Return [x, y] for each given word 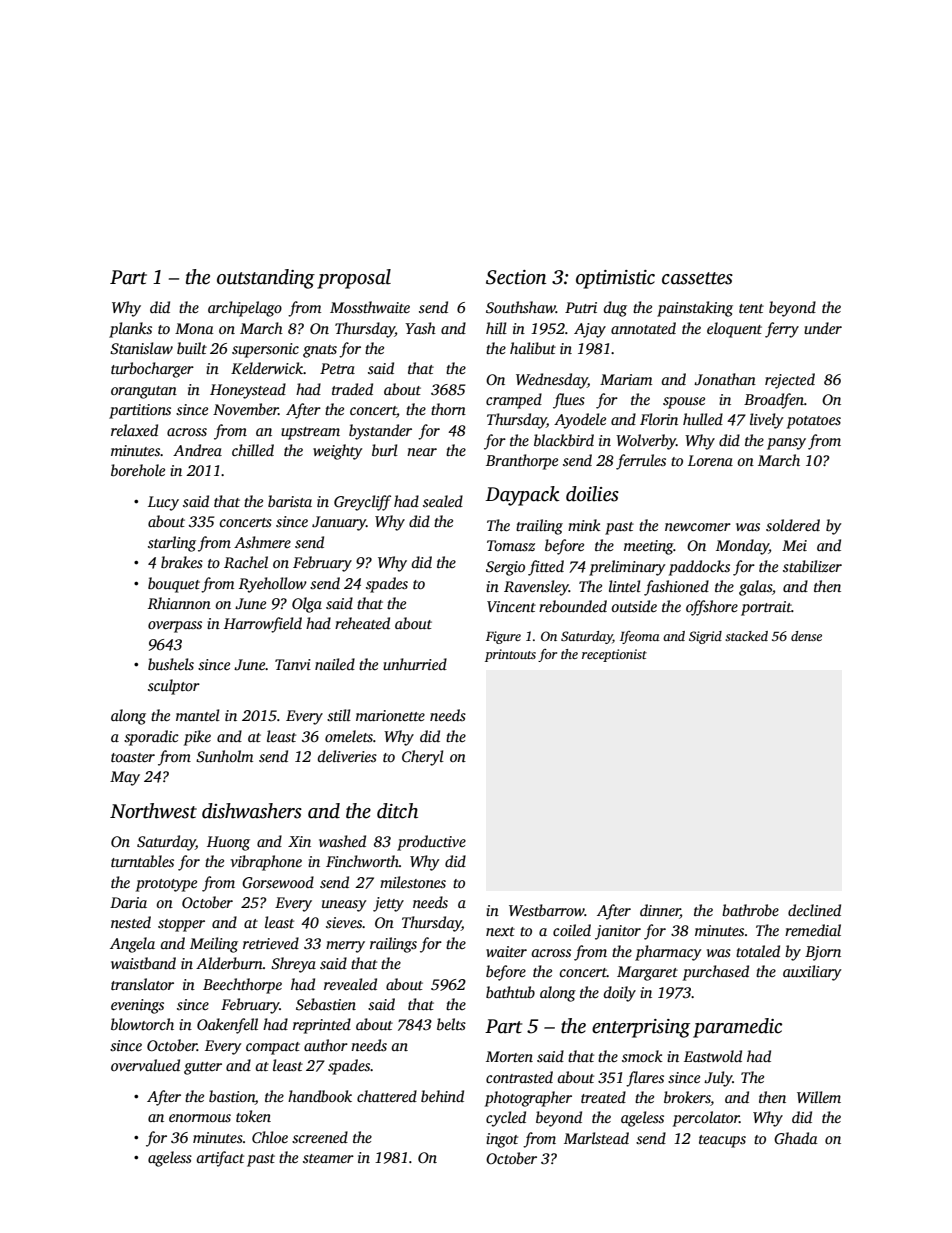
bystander [380, 432]
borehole [138, 470]
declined [814, 910]
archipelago [245, 309]
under [823, 328]
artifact [220, 1159]
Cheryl [423, 758]
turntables [142, 861]
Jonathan [725, 379]
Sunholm [224, 756]
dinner [660, 911]
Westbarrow [547, 910]
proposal [354, 279]
